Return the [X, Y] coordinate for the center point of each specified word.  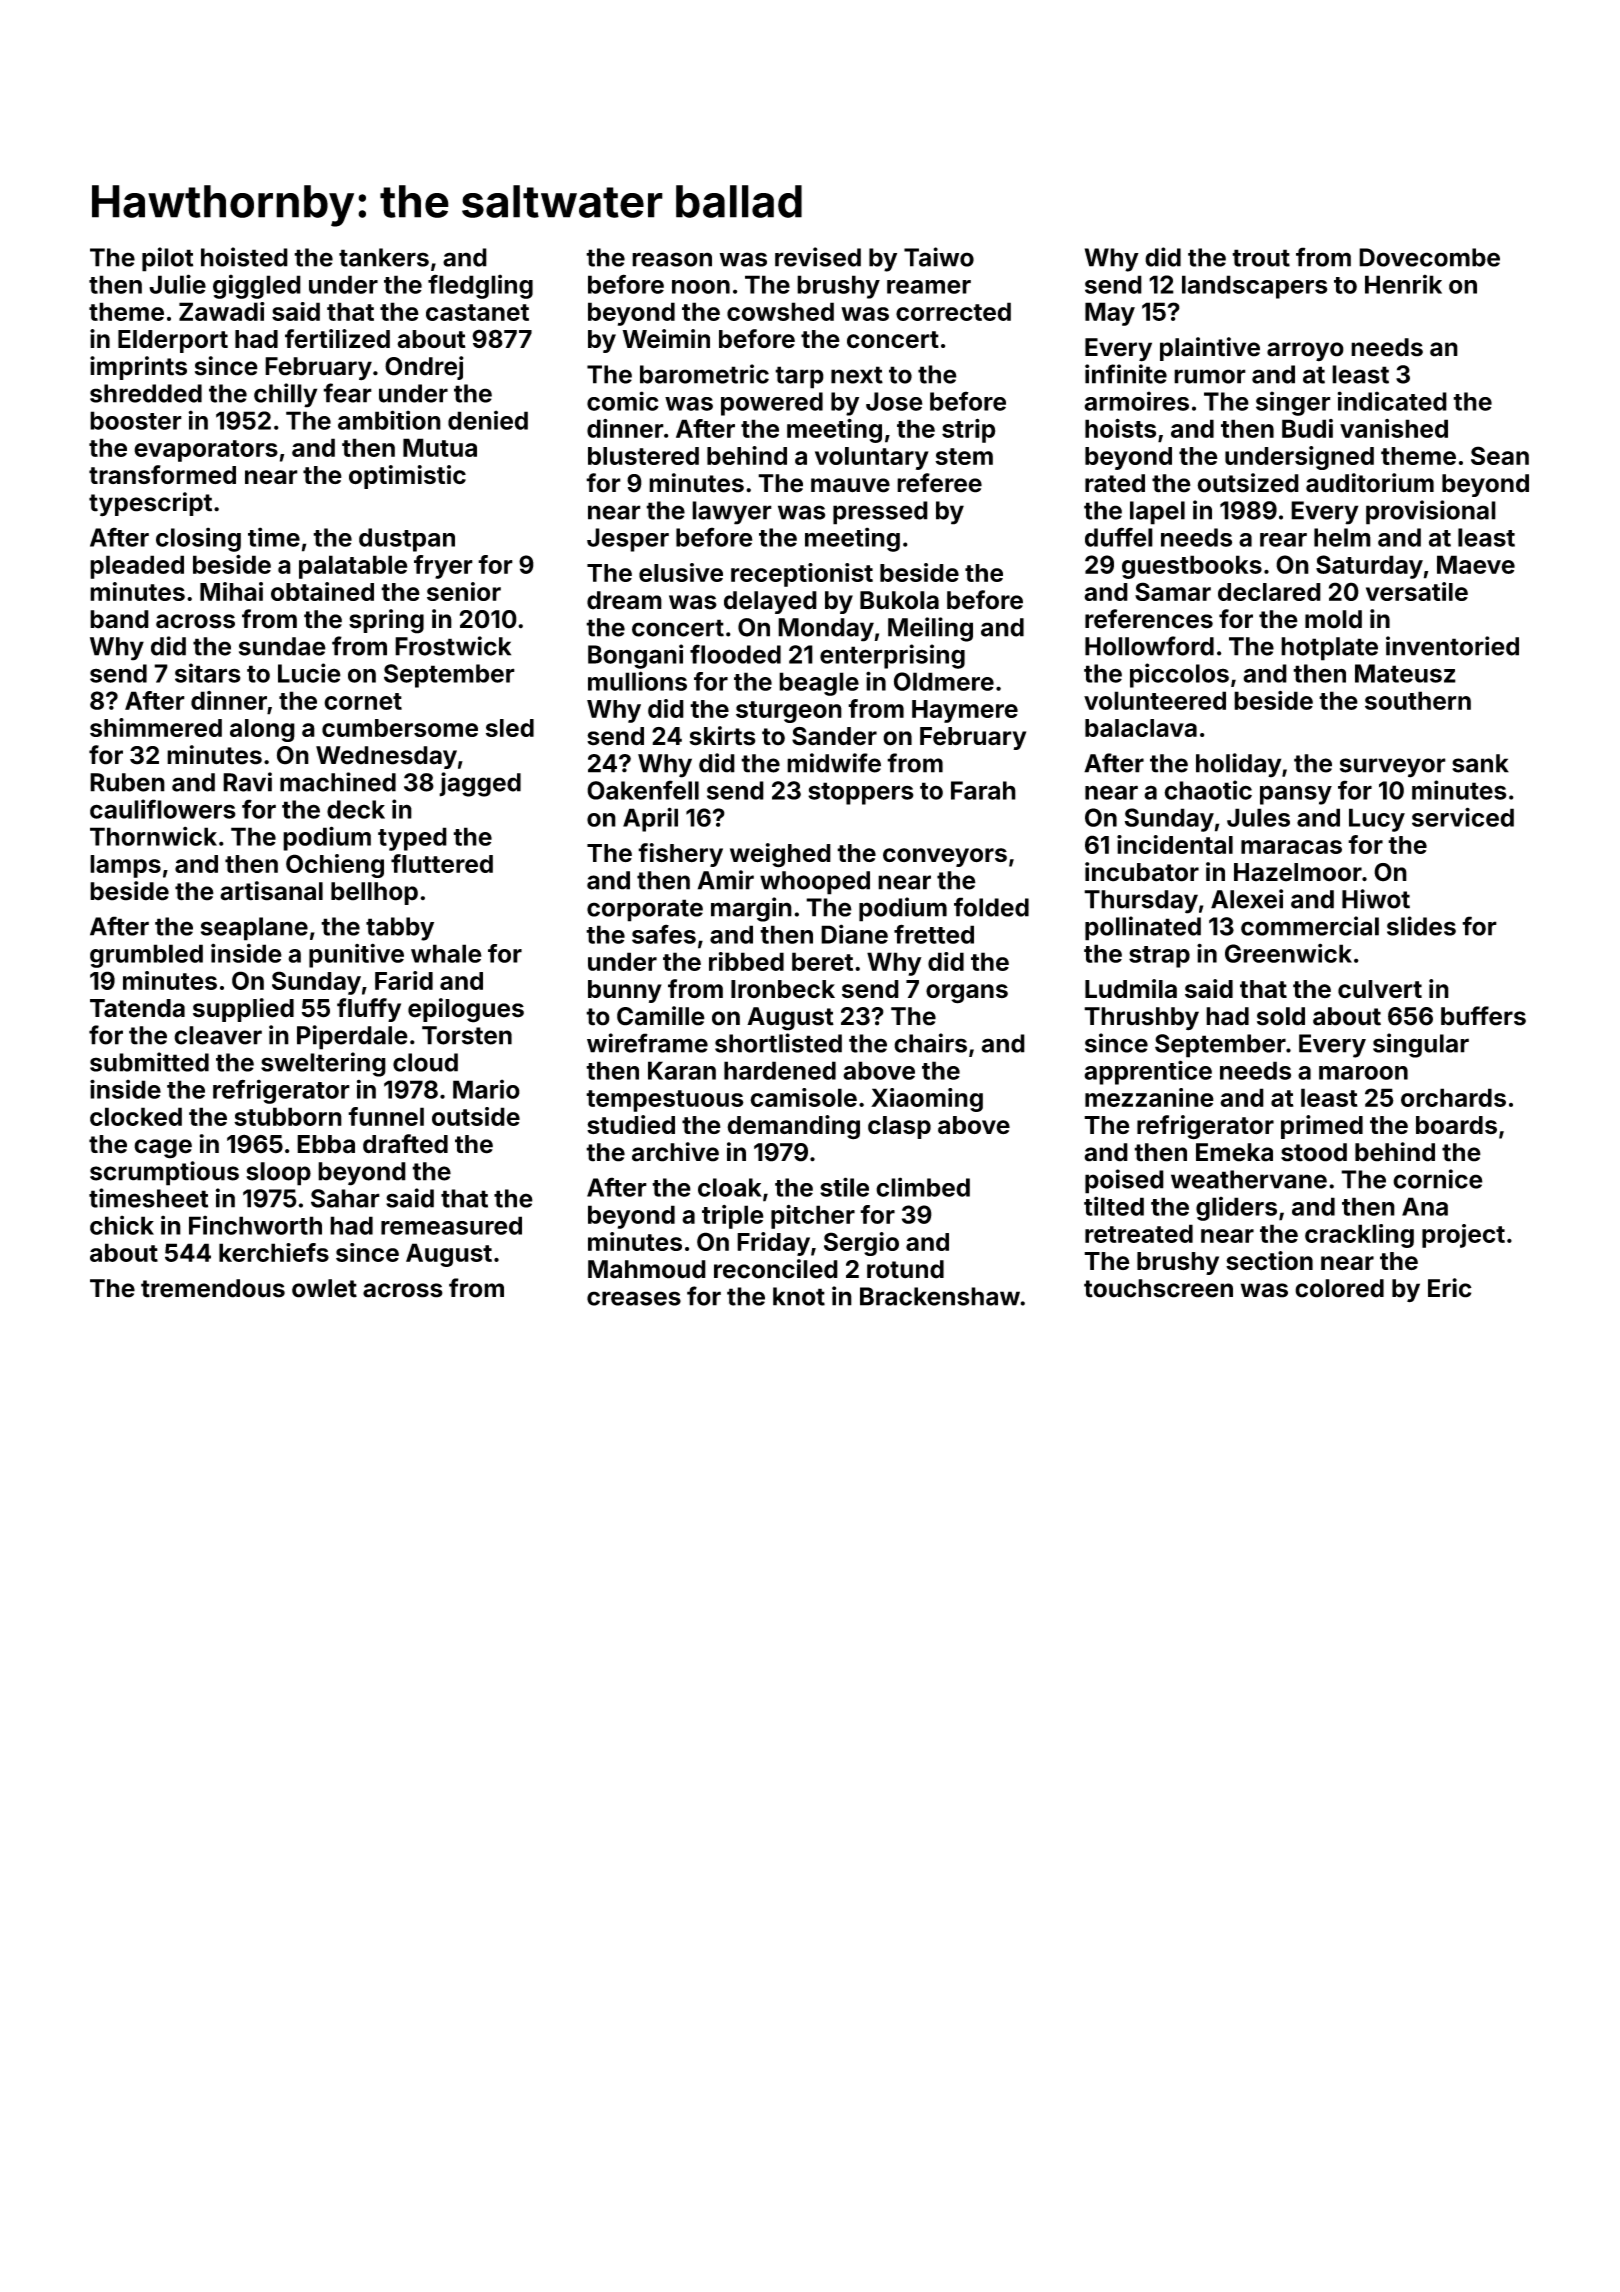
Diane [854, 934]
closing [198, 539]
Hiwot [1376, 899]
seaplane [254, 929]
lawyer [732, 513]
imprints [138, 368]
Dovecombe [1429, 257]
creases [634, 1298]
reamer [929, 287]
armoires [1136, 401]
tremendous [213, 1288]
